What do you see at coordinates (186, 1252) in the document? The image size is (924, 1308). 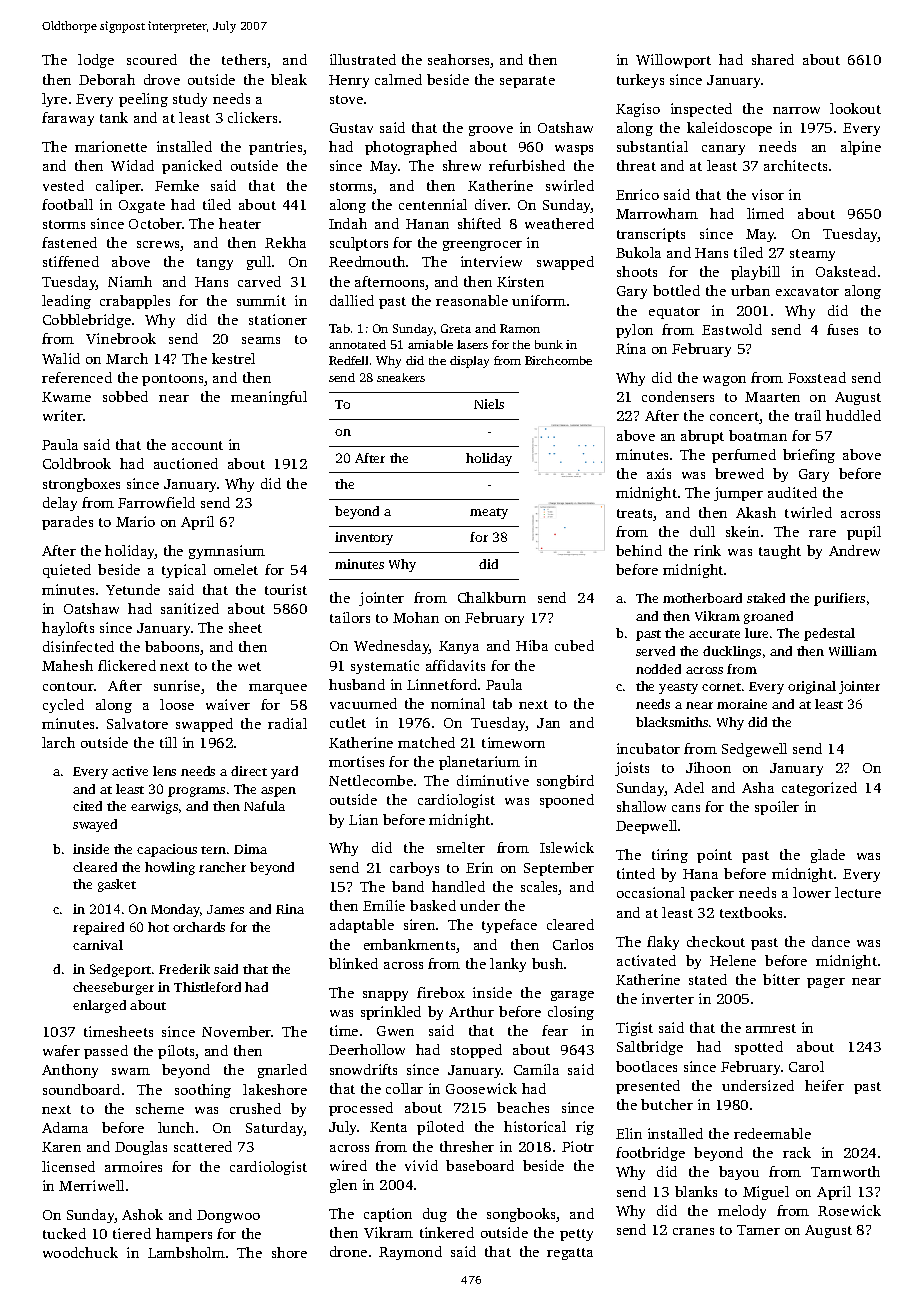 I see `Lambsholm` at bounding box center [186, 1252].
